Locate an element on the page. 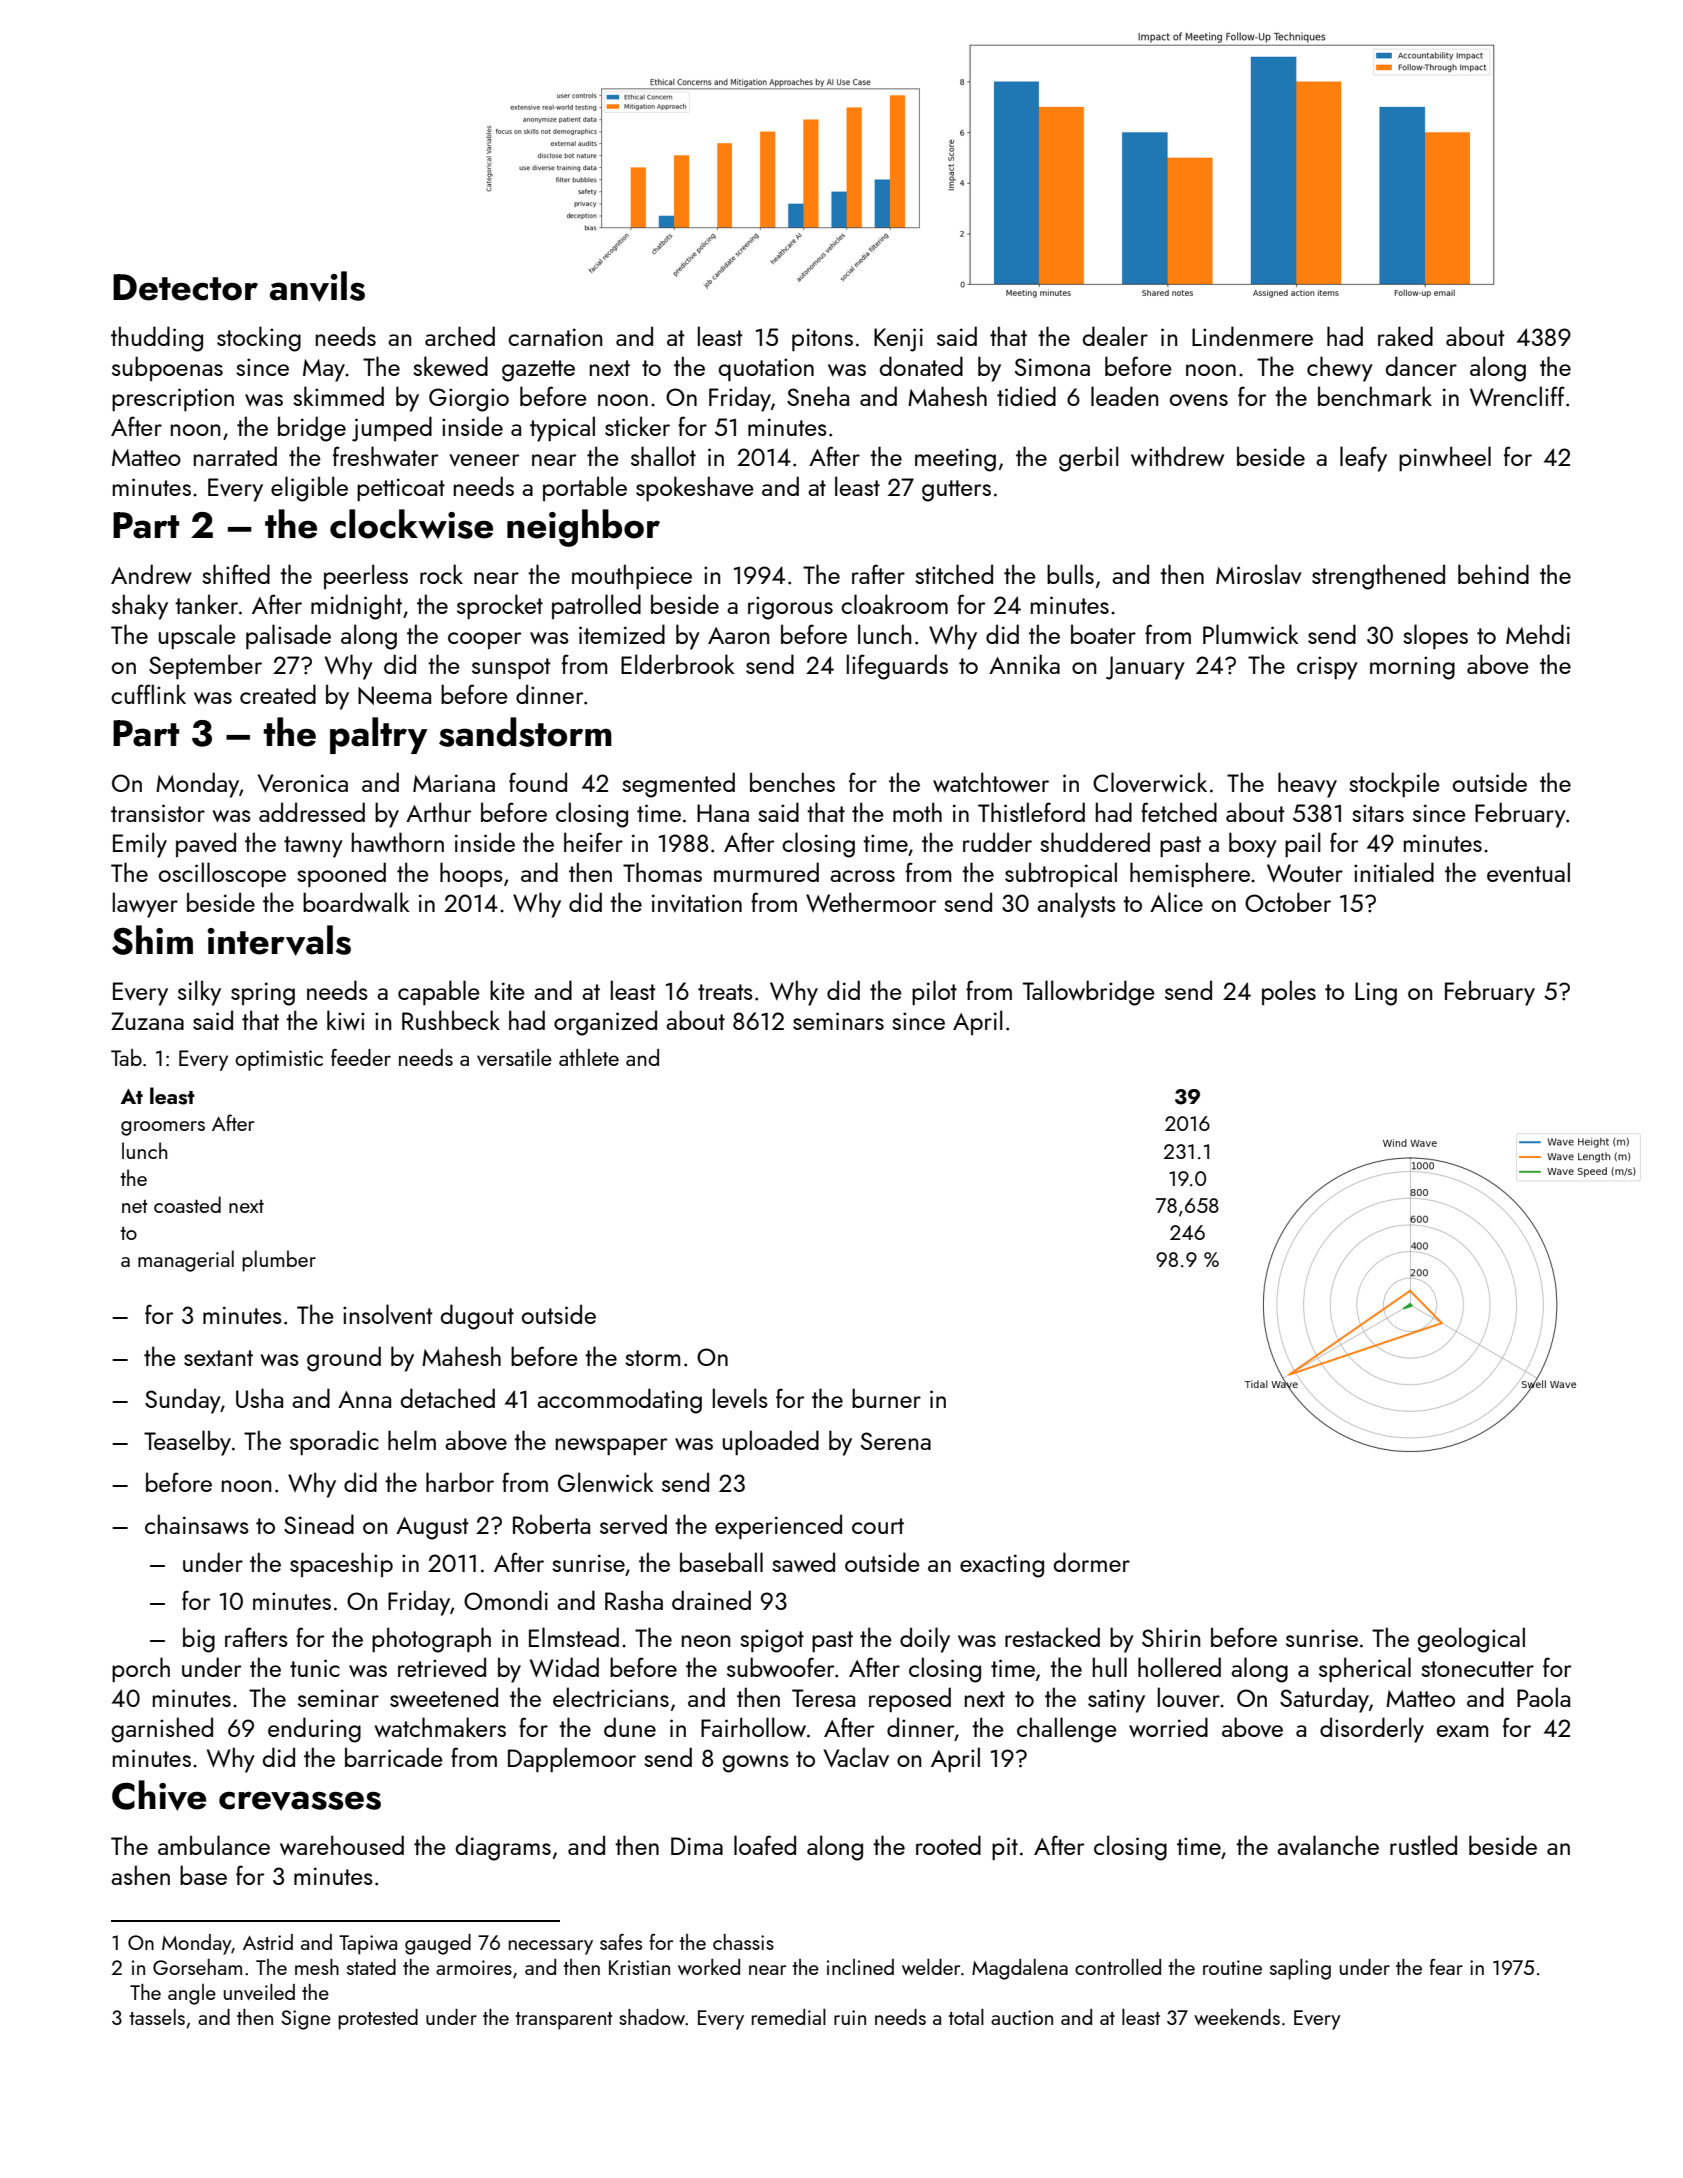 This document has width=1683, height=2178. harbor is located at coordinates (460, 1482).
